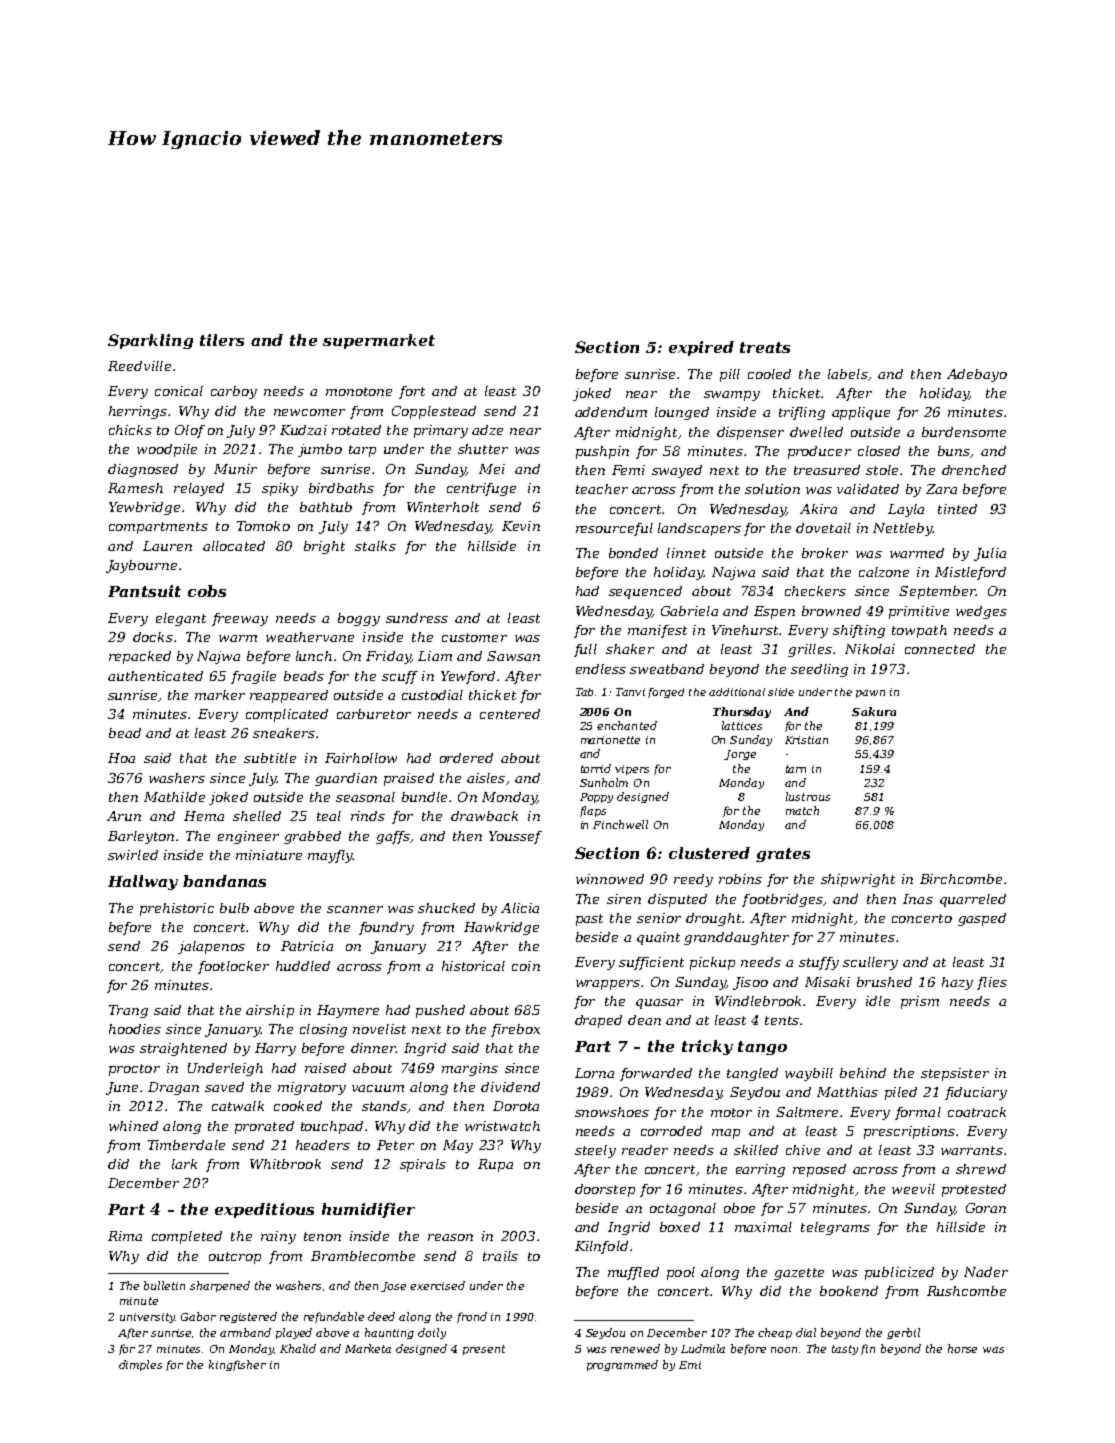  What do you see at coordinates (819, 963) in the screenshot?
I see `stuffy` at bounding box center [819, 963].
